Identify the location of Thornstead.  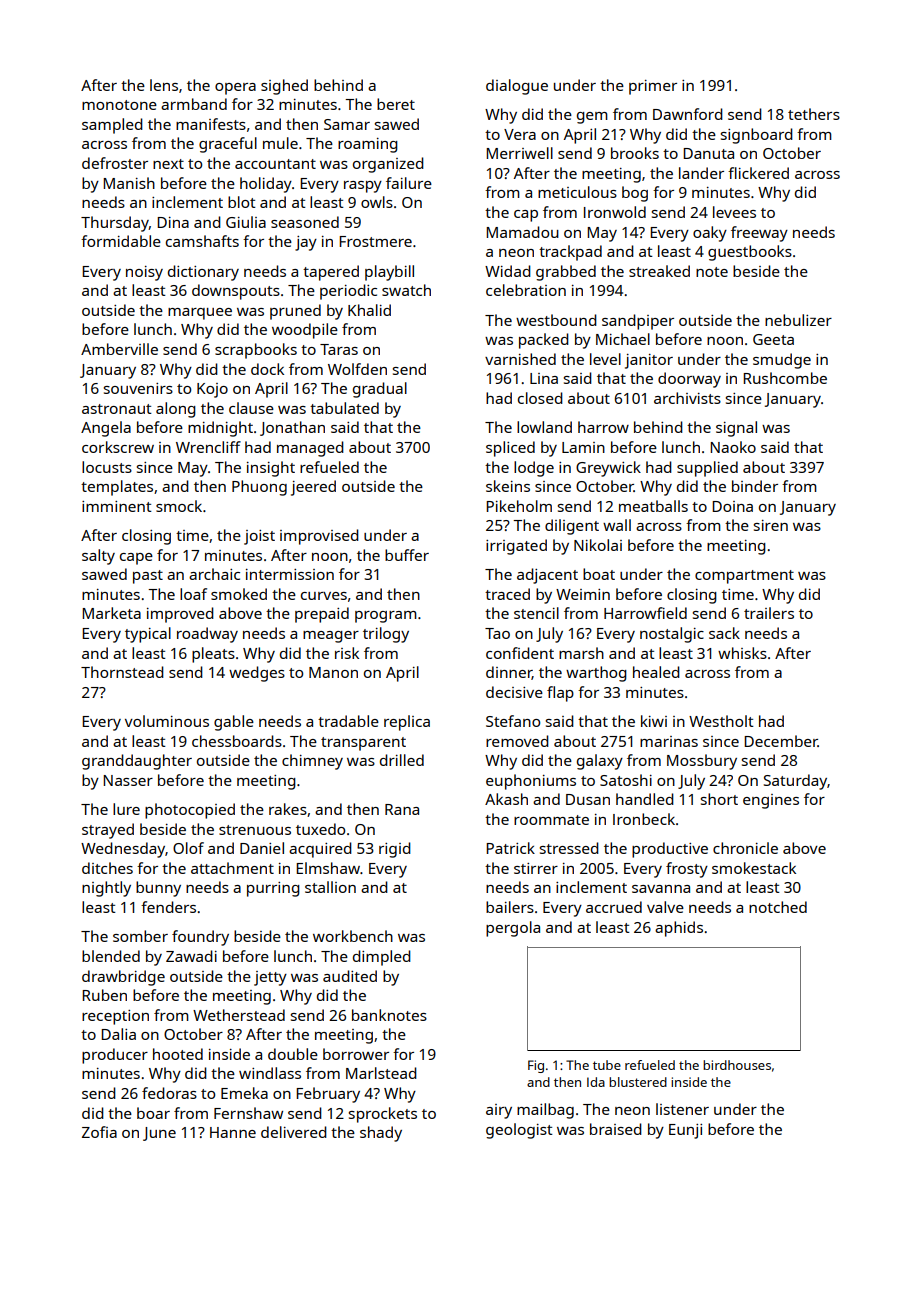
(122, 672).
